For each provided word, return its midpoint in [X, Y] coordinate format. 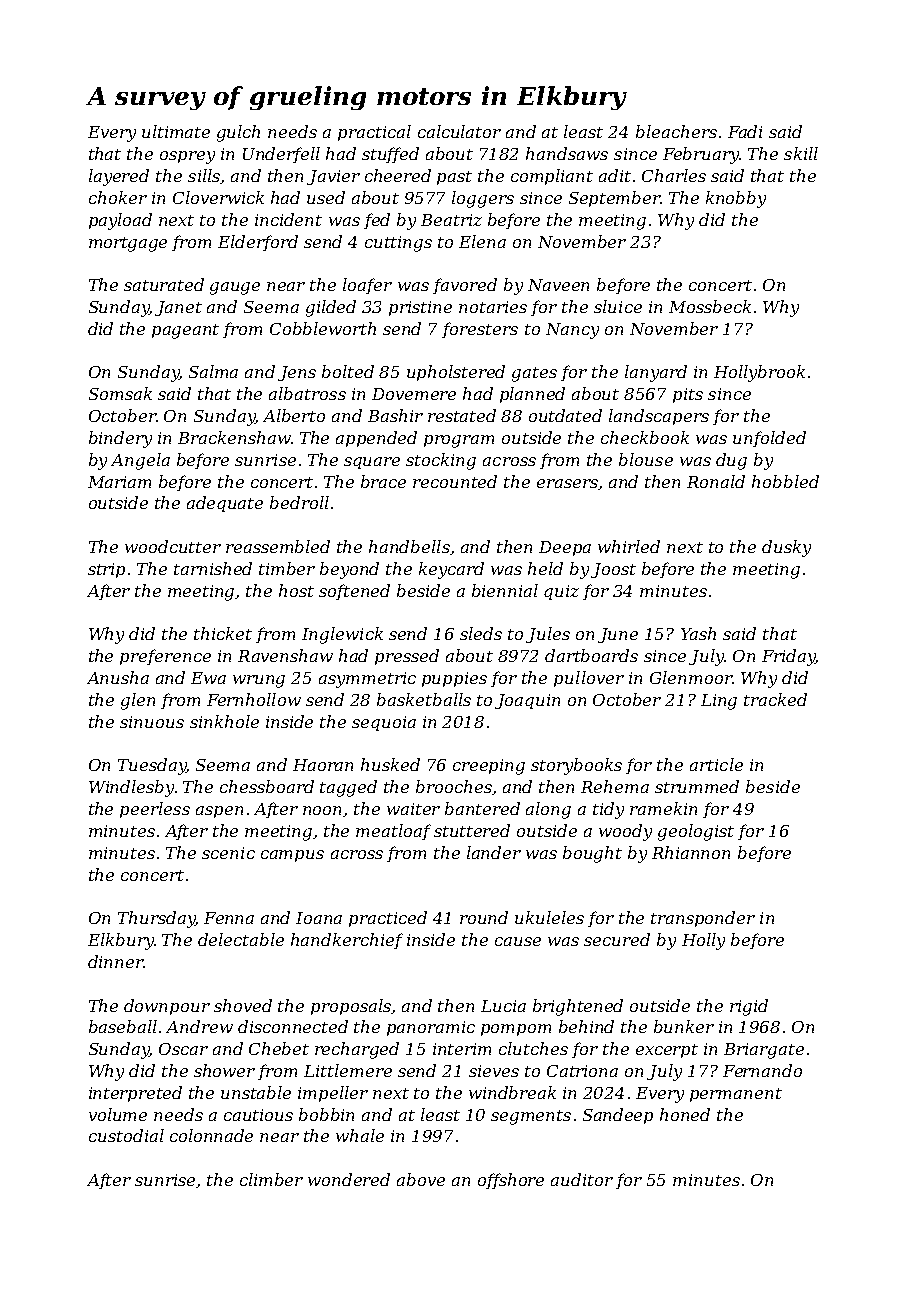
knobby [736, 199]
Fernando [762, 1070]
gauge [235, 288]
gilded [331, 308]
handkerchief [347, 941]
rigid [749, 1007]
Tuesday [152, 766]
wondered [349, 1179]
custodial [126, 1135]
